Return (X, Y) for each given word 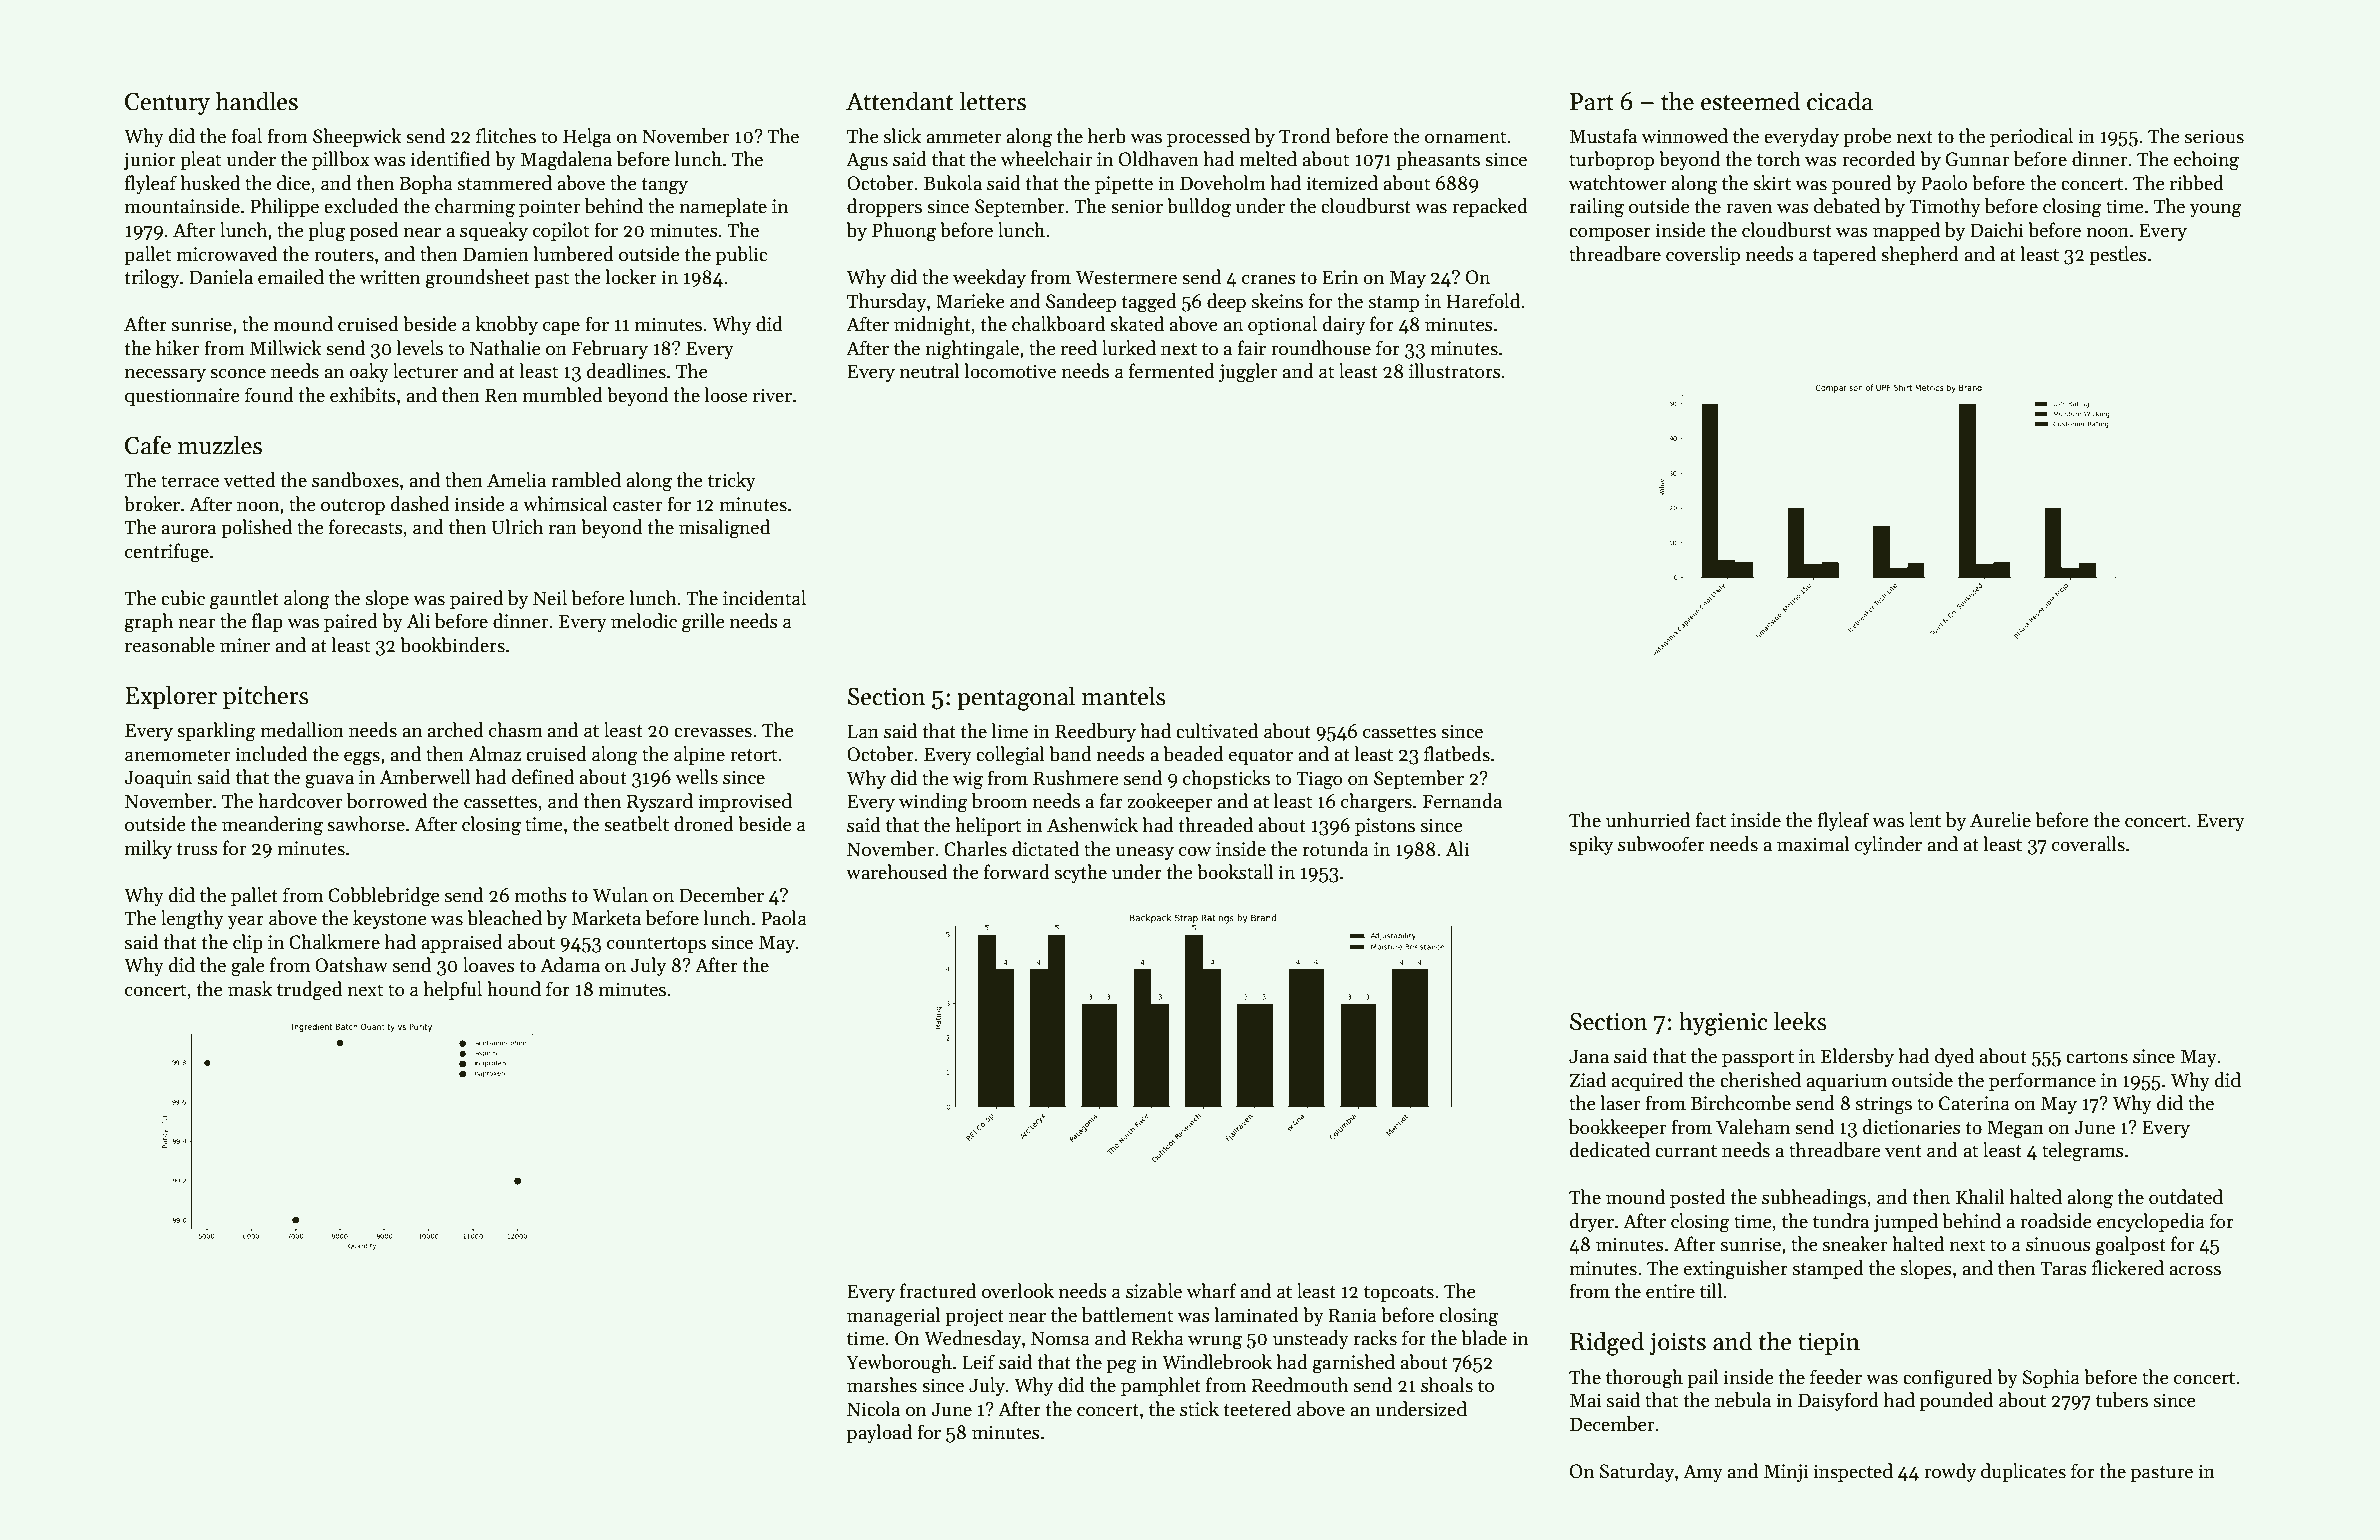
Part (1592, 102)
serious (2214, 136)
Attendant (899, 101)
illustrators (1455, 371)
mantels (1124, 696)
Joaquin (158, 779)
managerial (893, 1317)
